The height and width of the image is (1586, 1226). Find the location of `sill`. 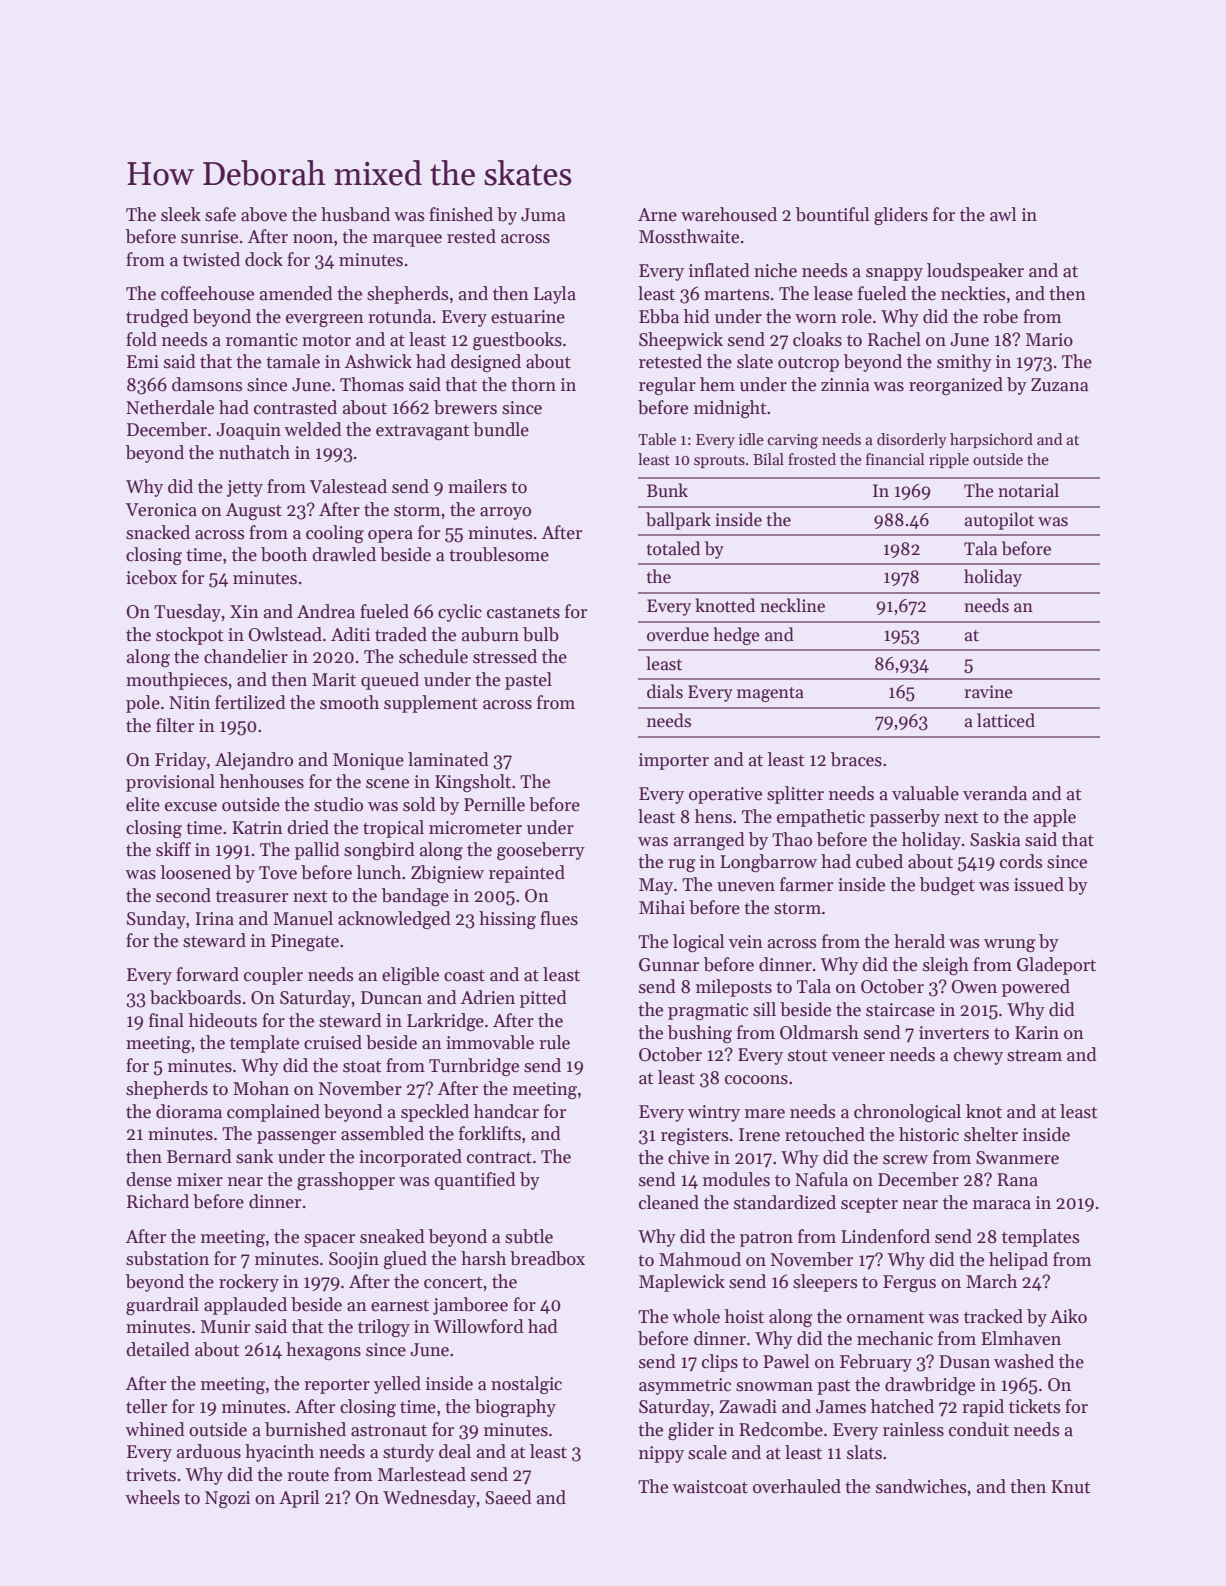

sill is located at coordinates (764, 1009).
